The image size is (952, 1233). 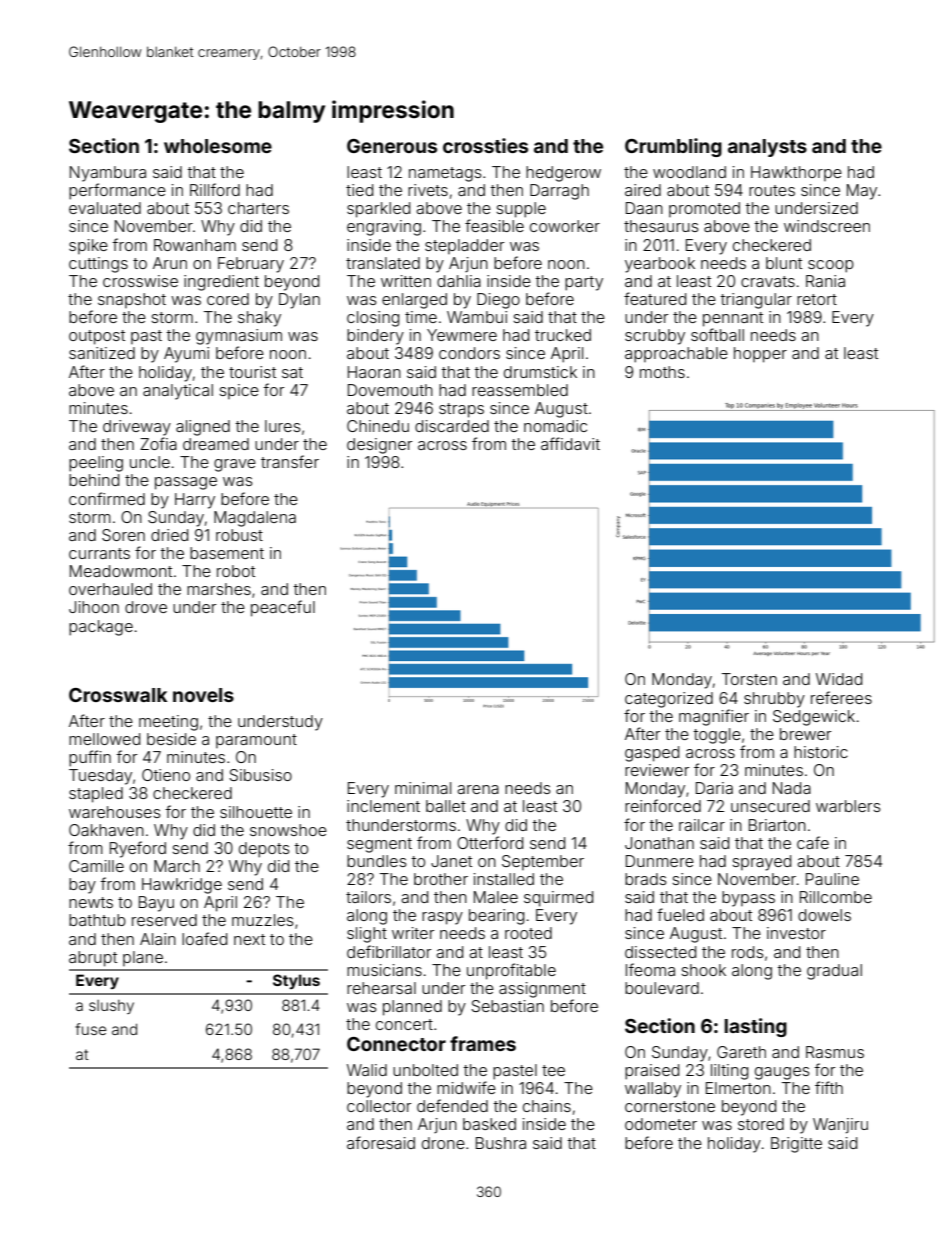 What do you see at coordinates (195, 245) in the screenshot?
I see `Rowanham` at bounding box center [195, 245].
